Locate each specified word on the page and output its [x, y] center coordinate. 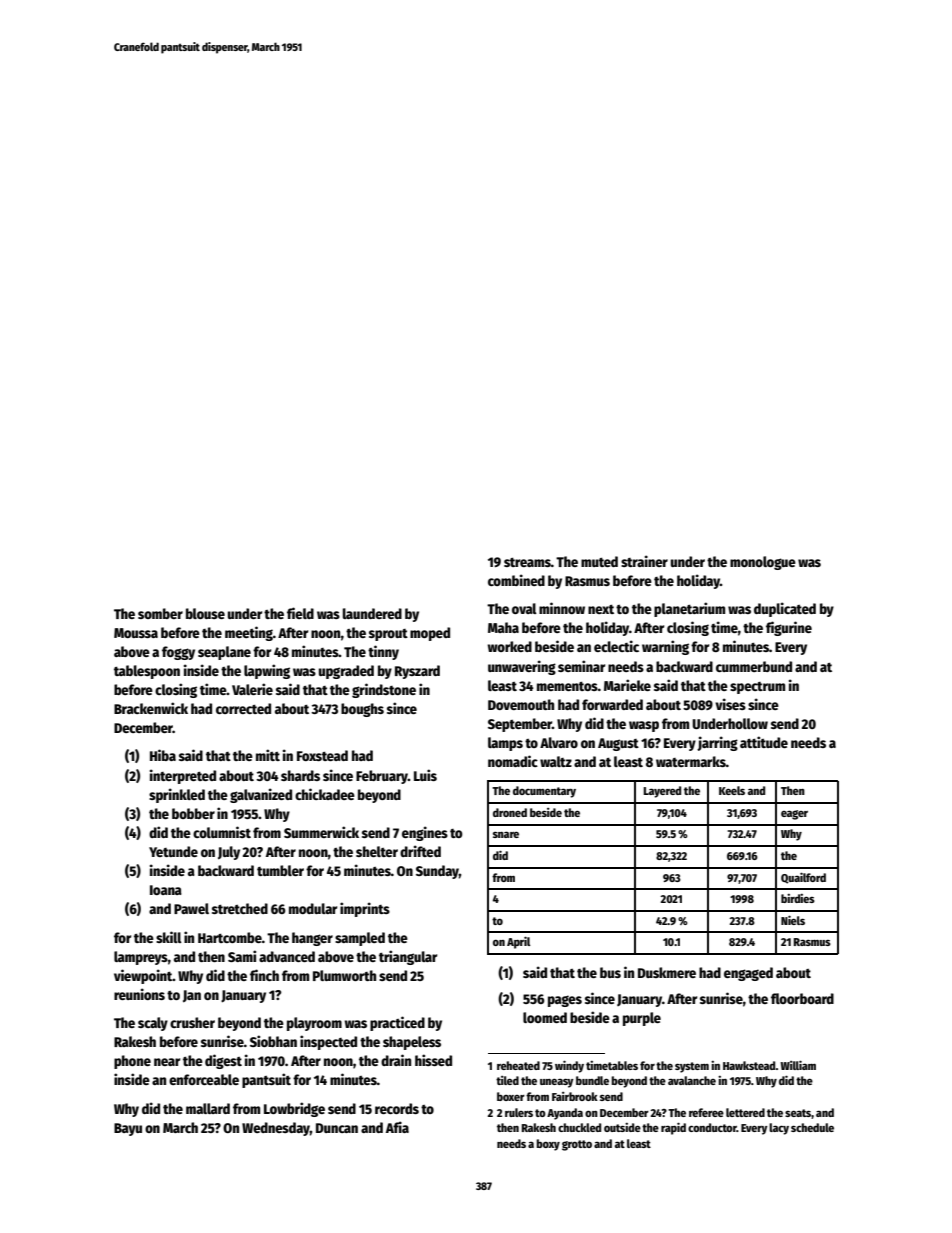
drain [396, 1060]
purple [642, 1019]
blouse [205, 613]
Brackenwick [151, 708]
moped [430, 634]
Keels [732, 790]
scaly [153, 1024]
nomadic [513, 761]
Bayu [128, 1129]
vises [730, 704]
